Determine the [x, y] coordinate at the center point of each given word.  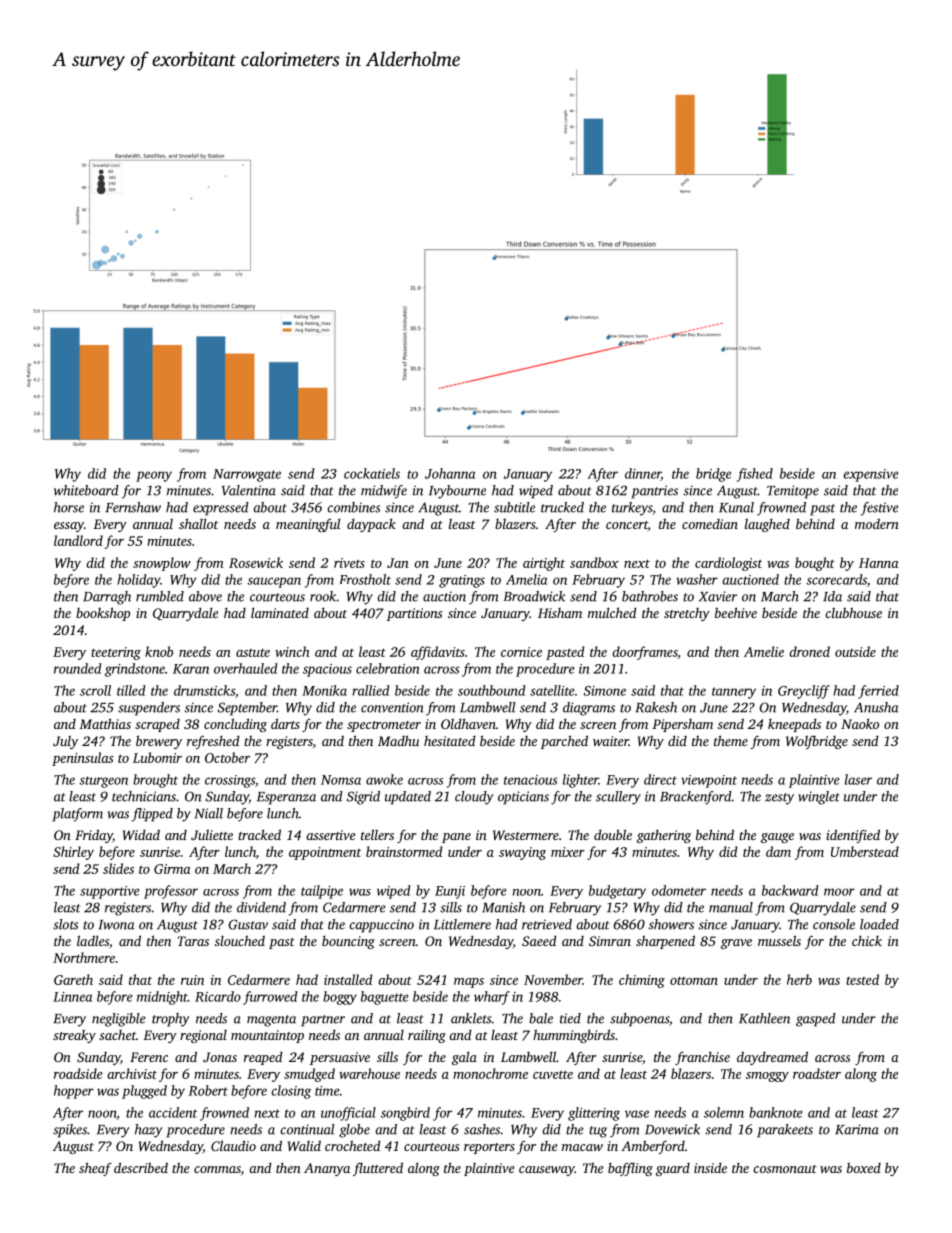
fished [755, 475]
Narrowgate [247, 475]
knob [159, 651]
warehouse [369, 1073]
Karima [857, 1129]
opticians [523, 798]
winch [292, 651]
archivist [132, 1073]
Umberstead [865, 851]
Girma [172, 869]
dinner [643, 474]
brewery [159, 742]
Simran [610, 941]
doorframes [645, 653]
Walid [304, 1145]
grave [736, 944]
